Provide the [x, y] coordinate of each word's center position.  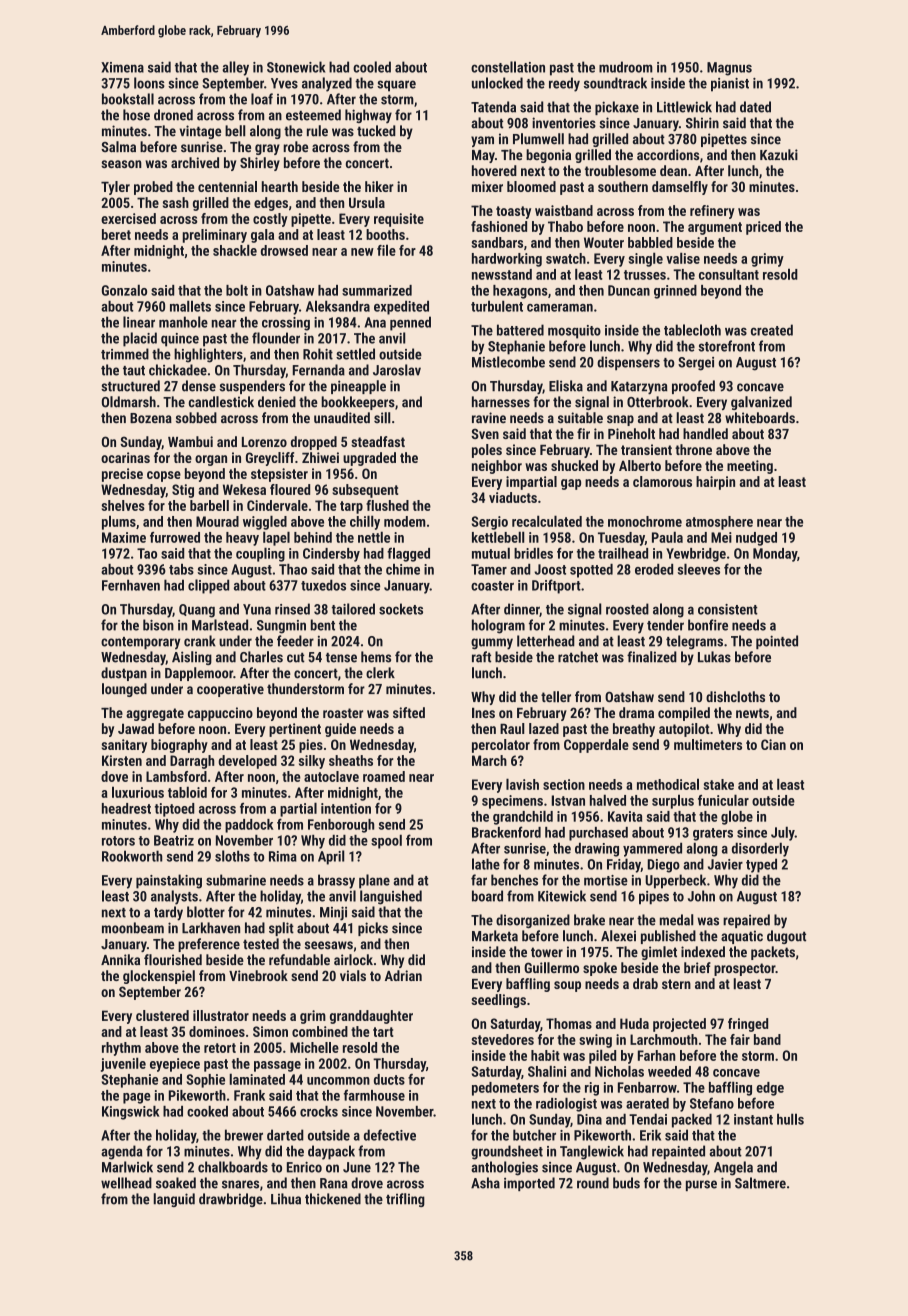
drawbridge [231, 1200]
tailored [353, 609]
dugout [786, 937]
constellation [508, 67]
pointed [777, 642]
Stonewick [296, 67]
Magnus [729, 69]
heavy [242, 539]
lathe [486, 864]
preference [209, 945]
